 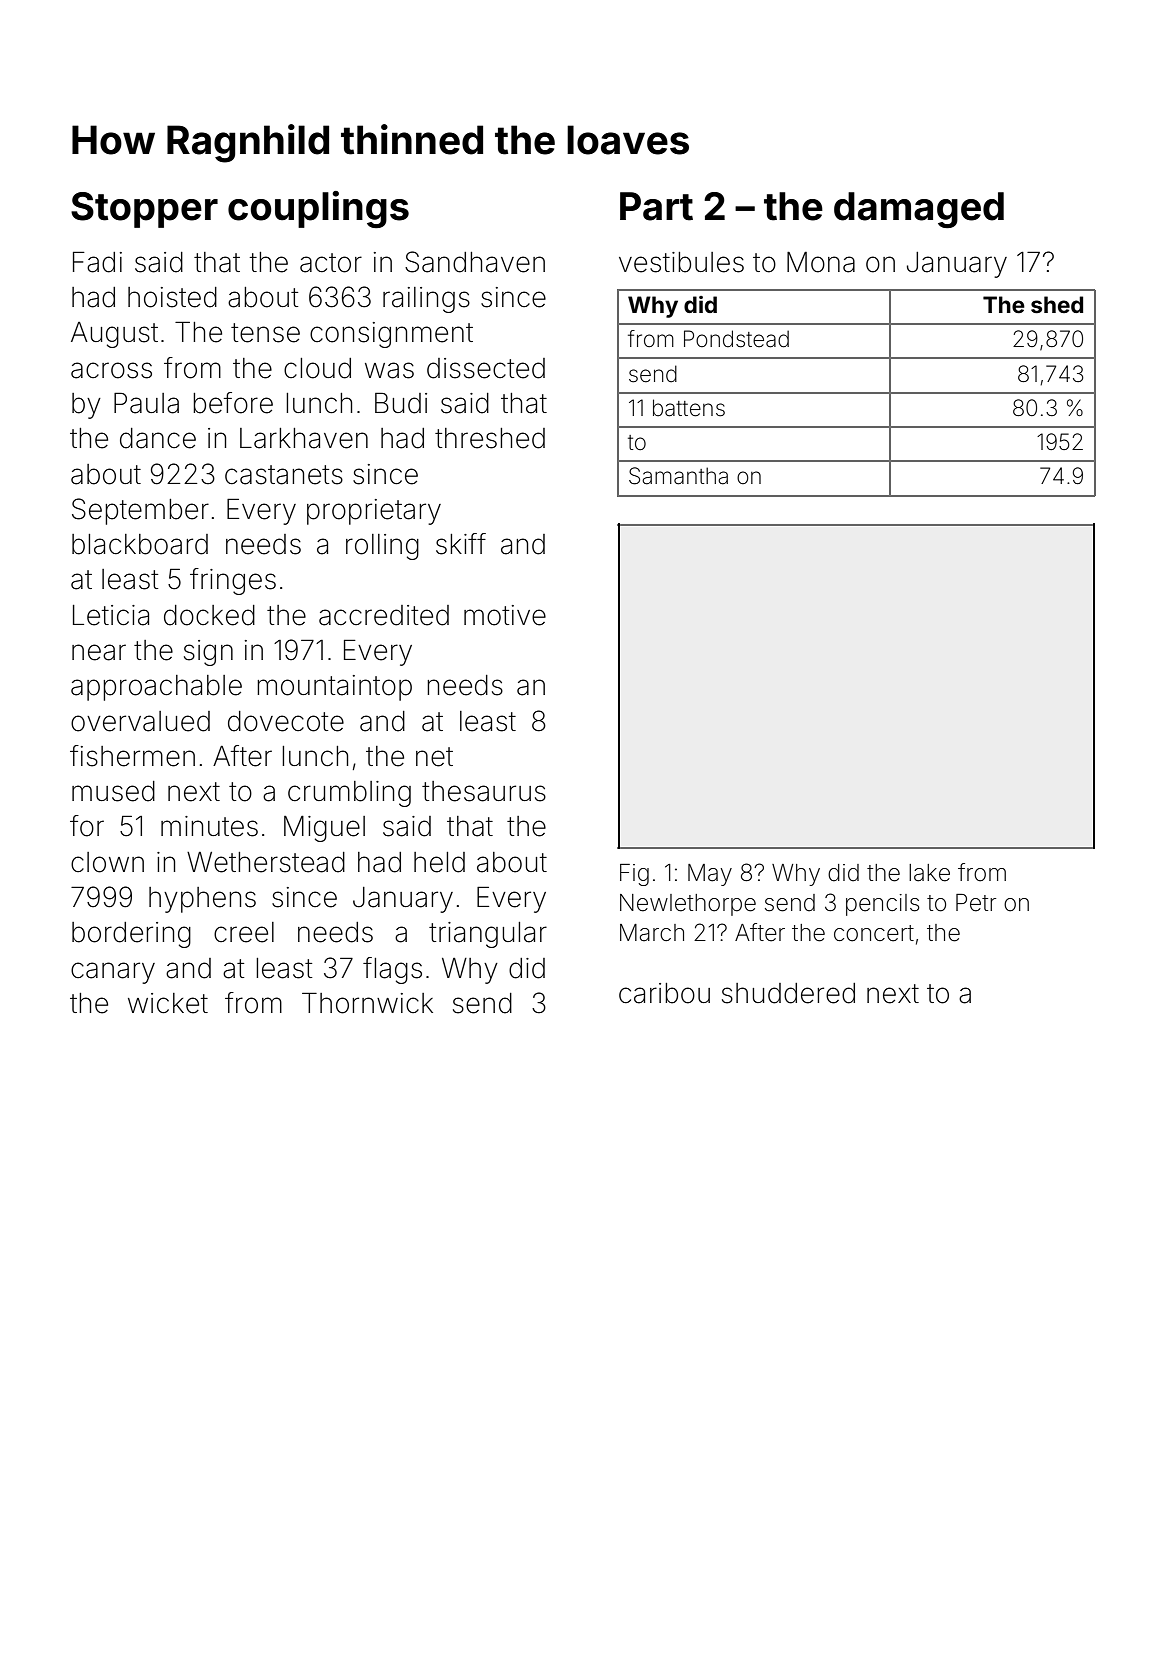 I want to click on Wetherstead, so click(x=266, y=862).
